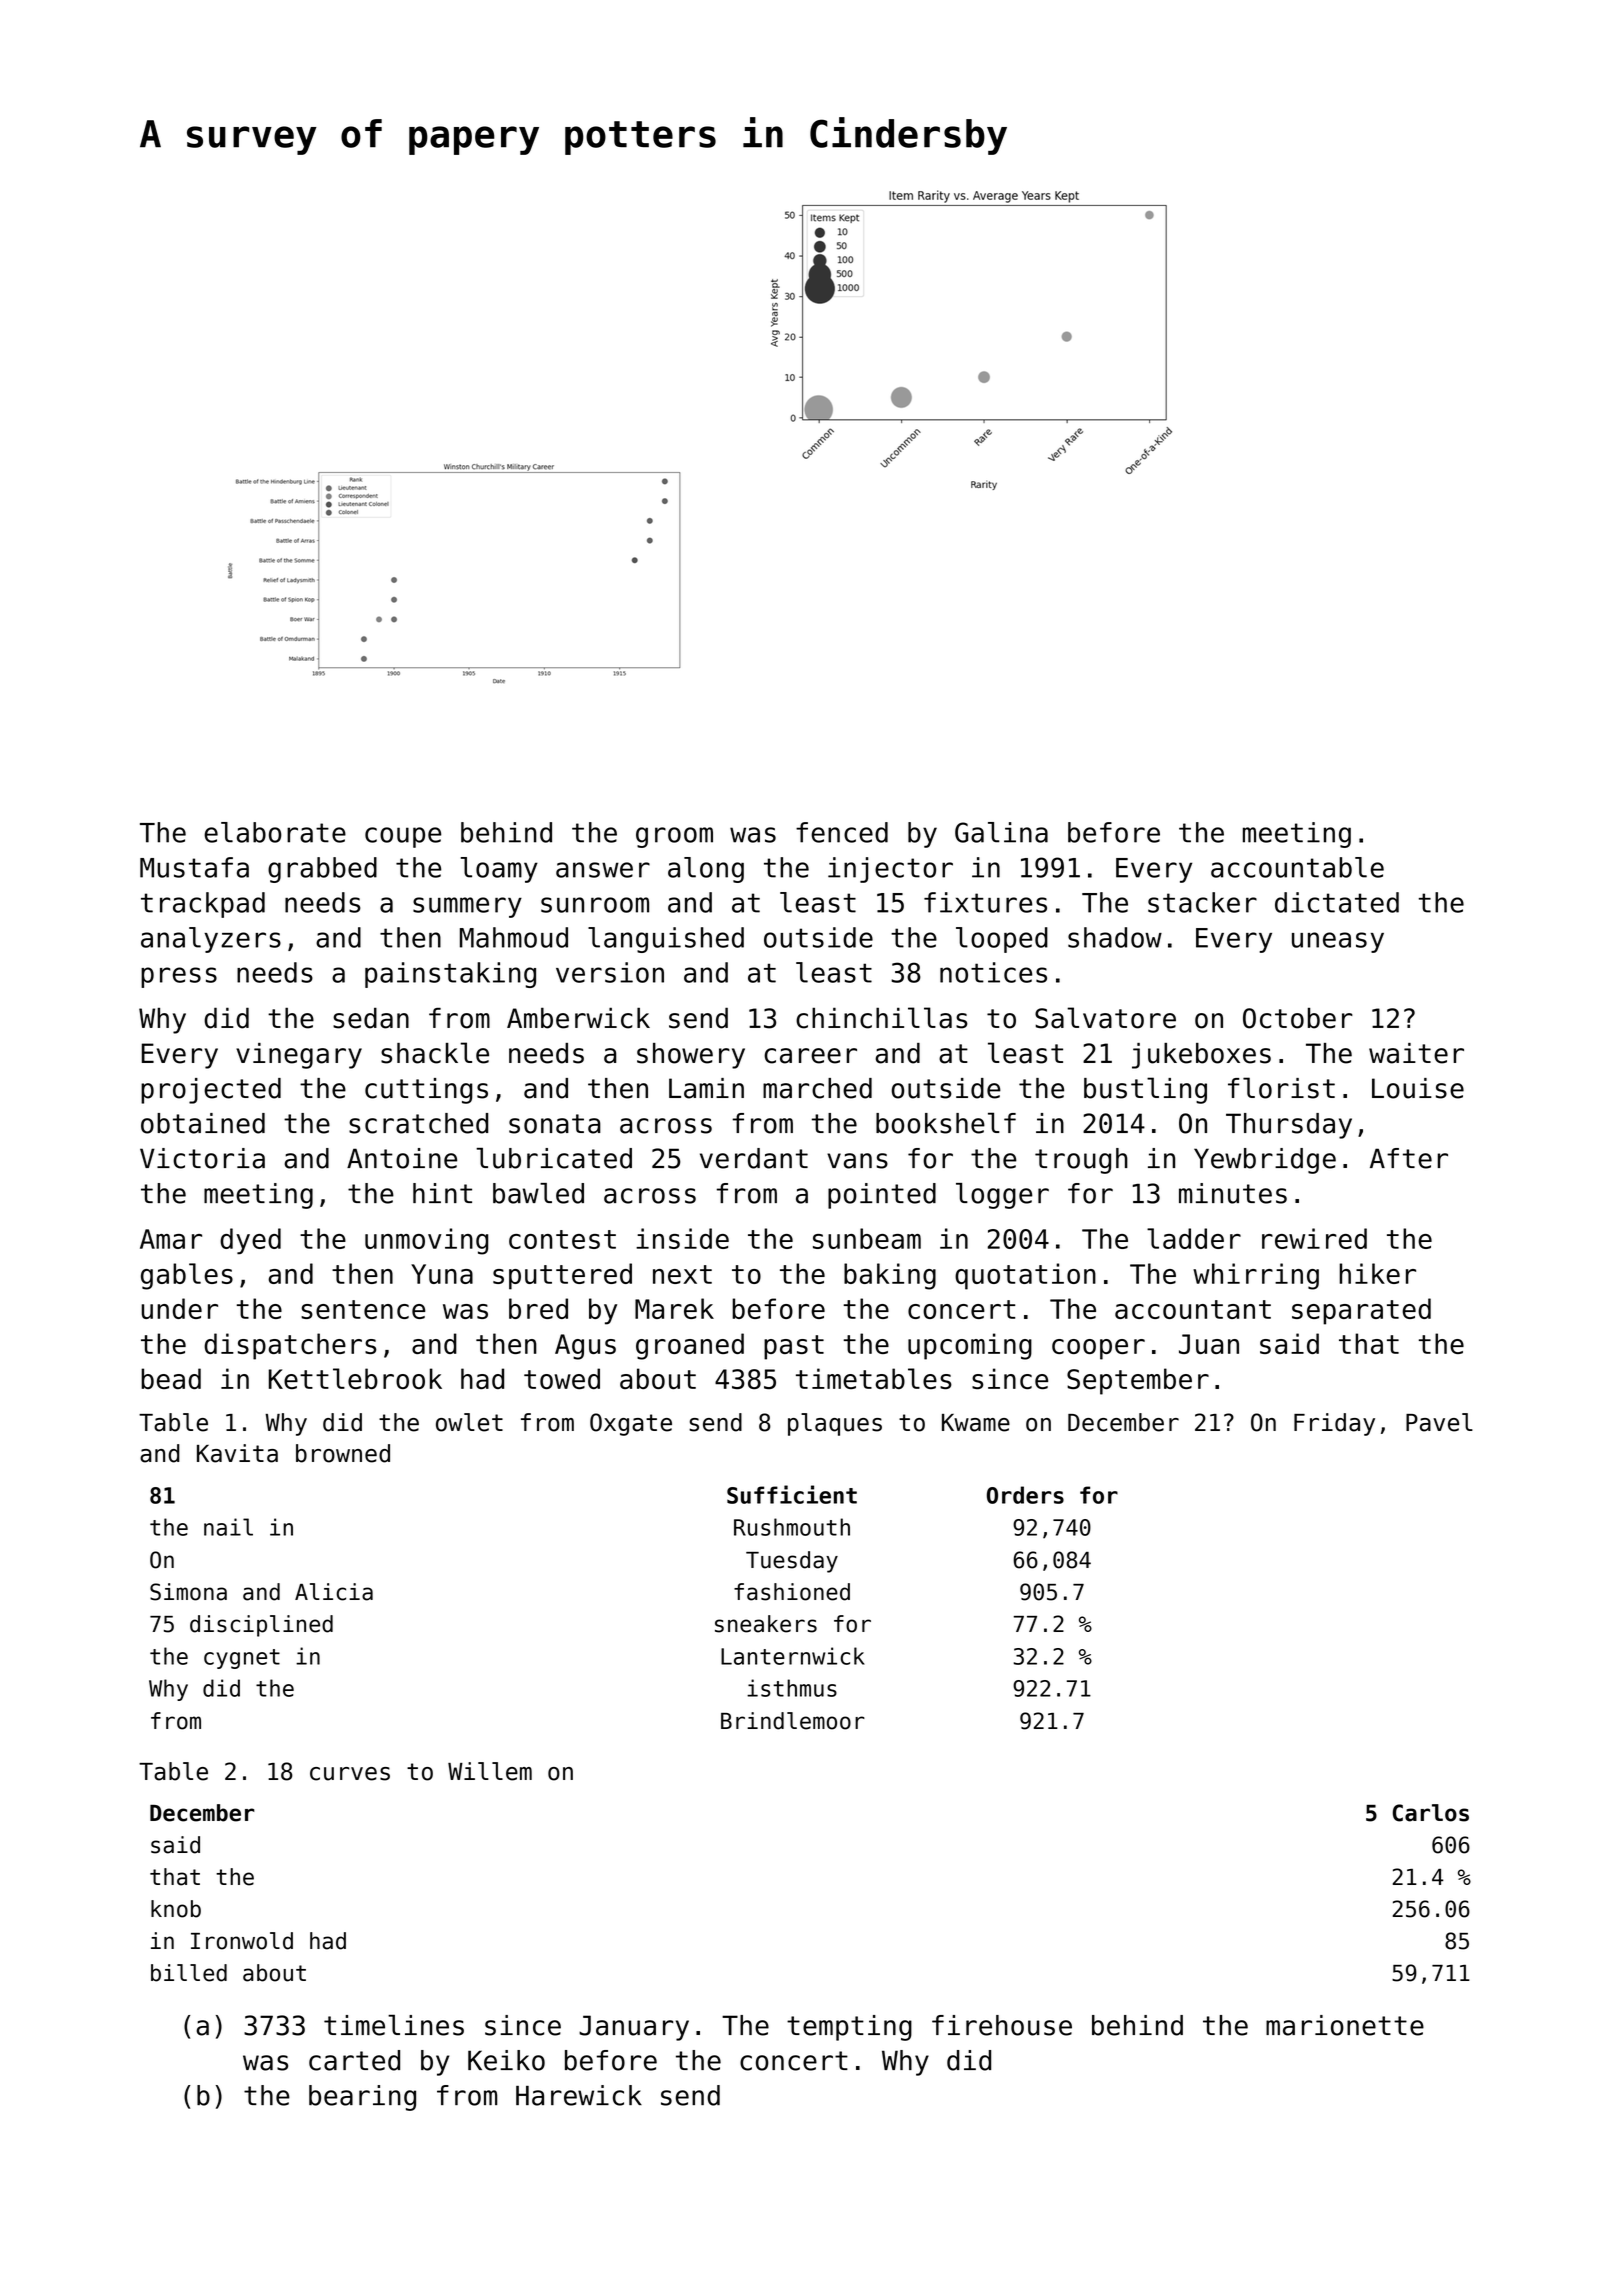  I want to click on Carlos, so click(1431, 1813).
